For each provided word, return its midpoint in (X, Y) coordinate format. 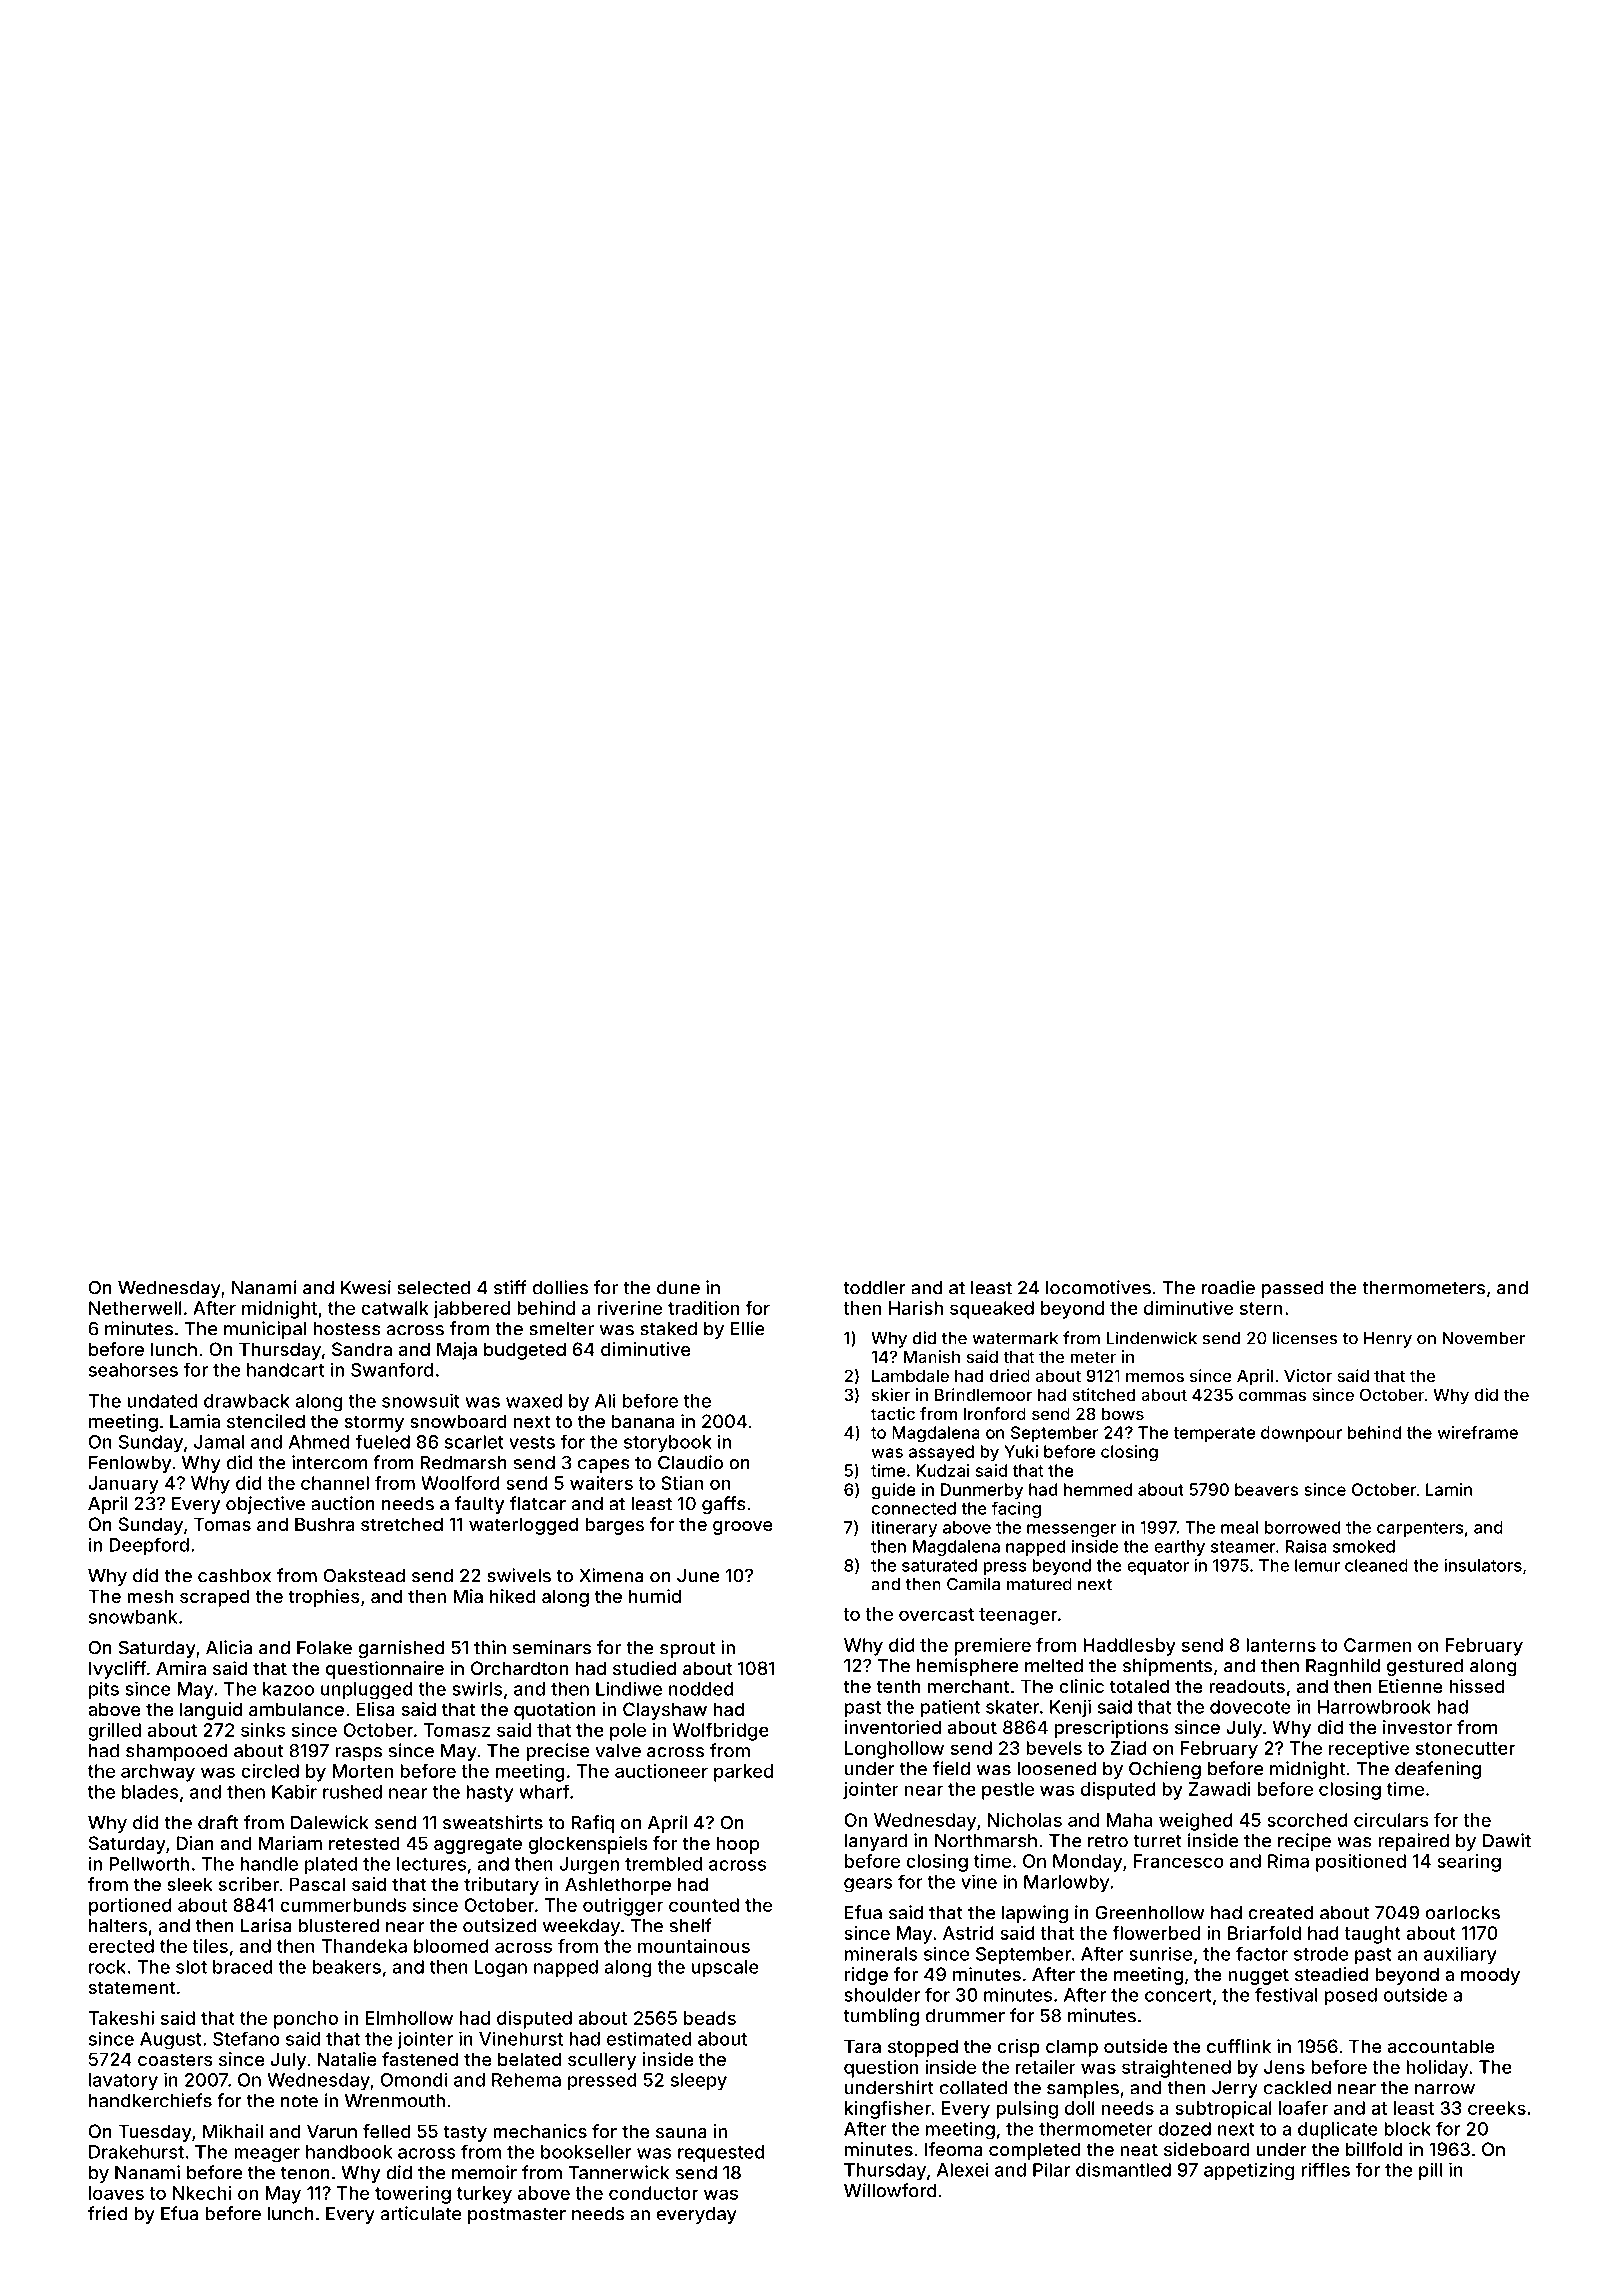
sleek (190, 1884)
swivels (519, 1575)
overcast (936, 1614)
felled (387, 2131)
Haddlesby (1129, 1647)
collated (973, 2088)
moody (1490, 1976)
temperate (1214, 1434)
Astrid (968, 1933)
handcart (285, 1370)
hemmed (1098, 1489)
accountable (1441, 2046)
